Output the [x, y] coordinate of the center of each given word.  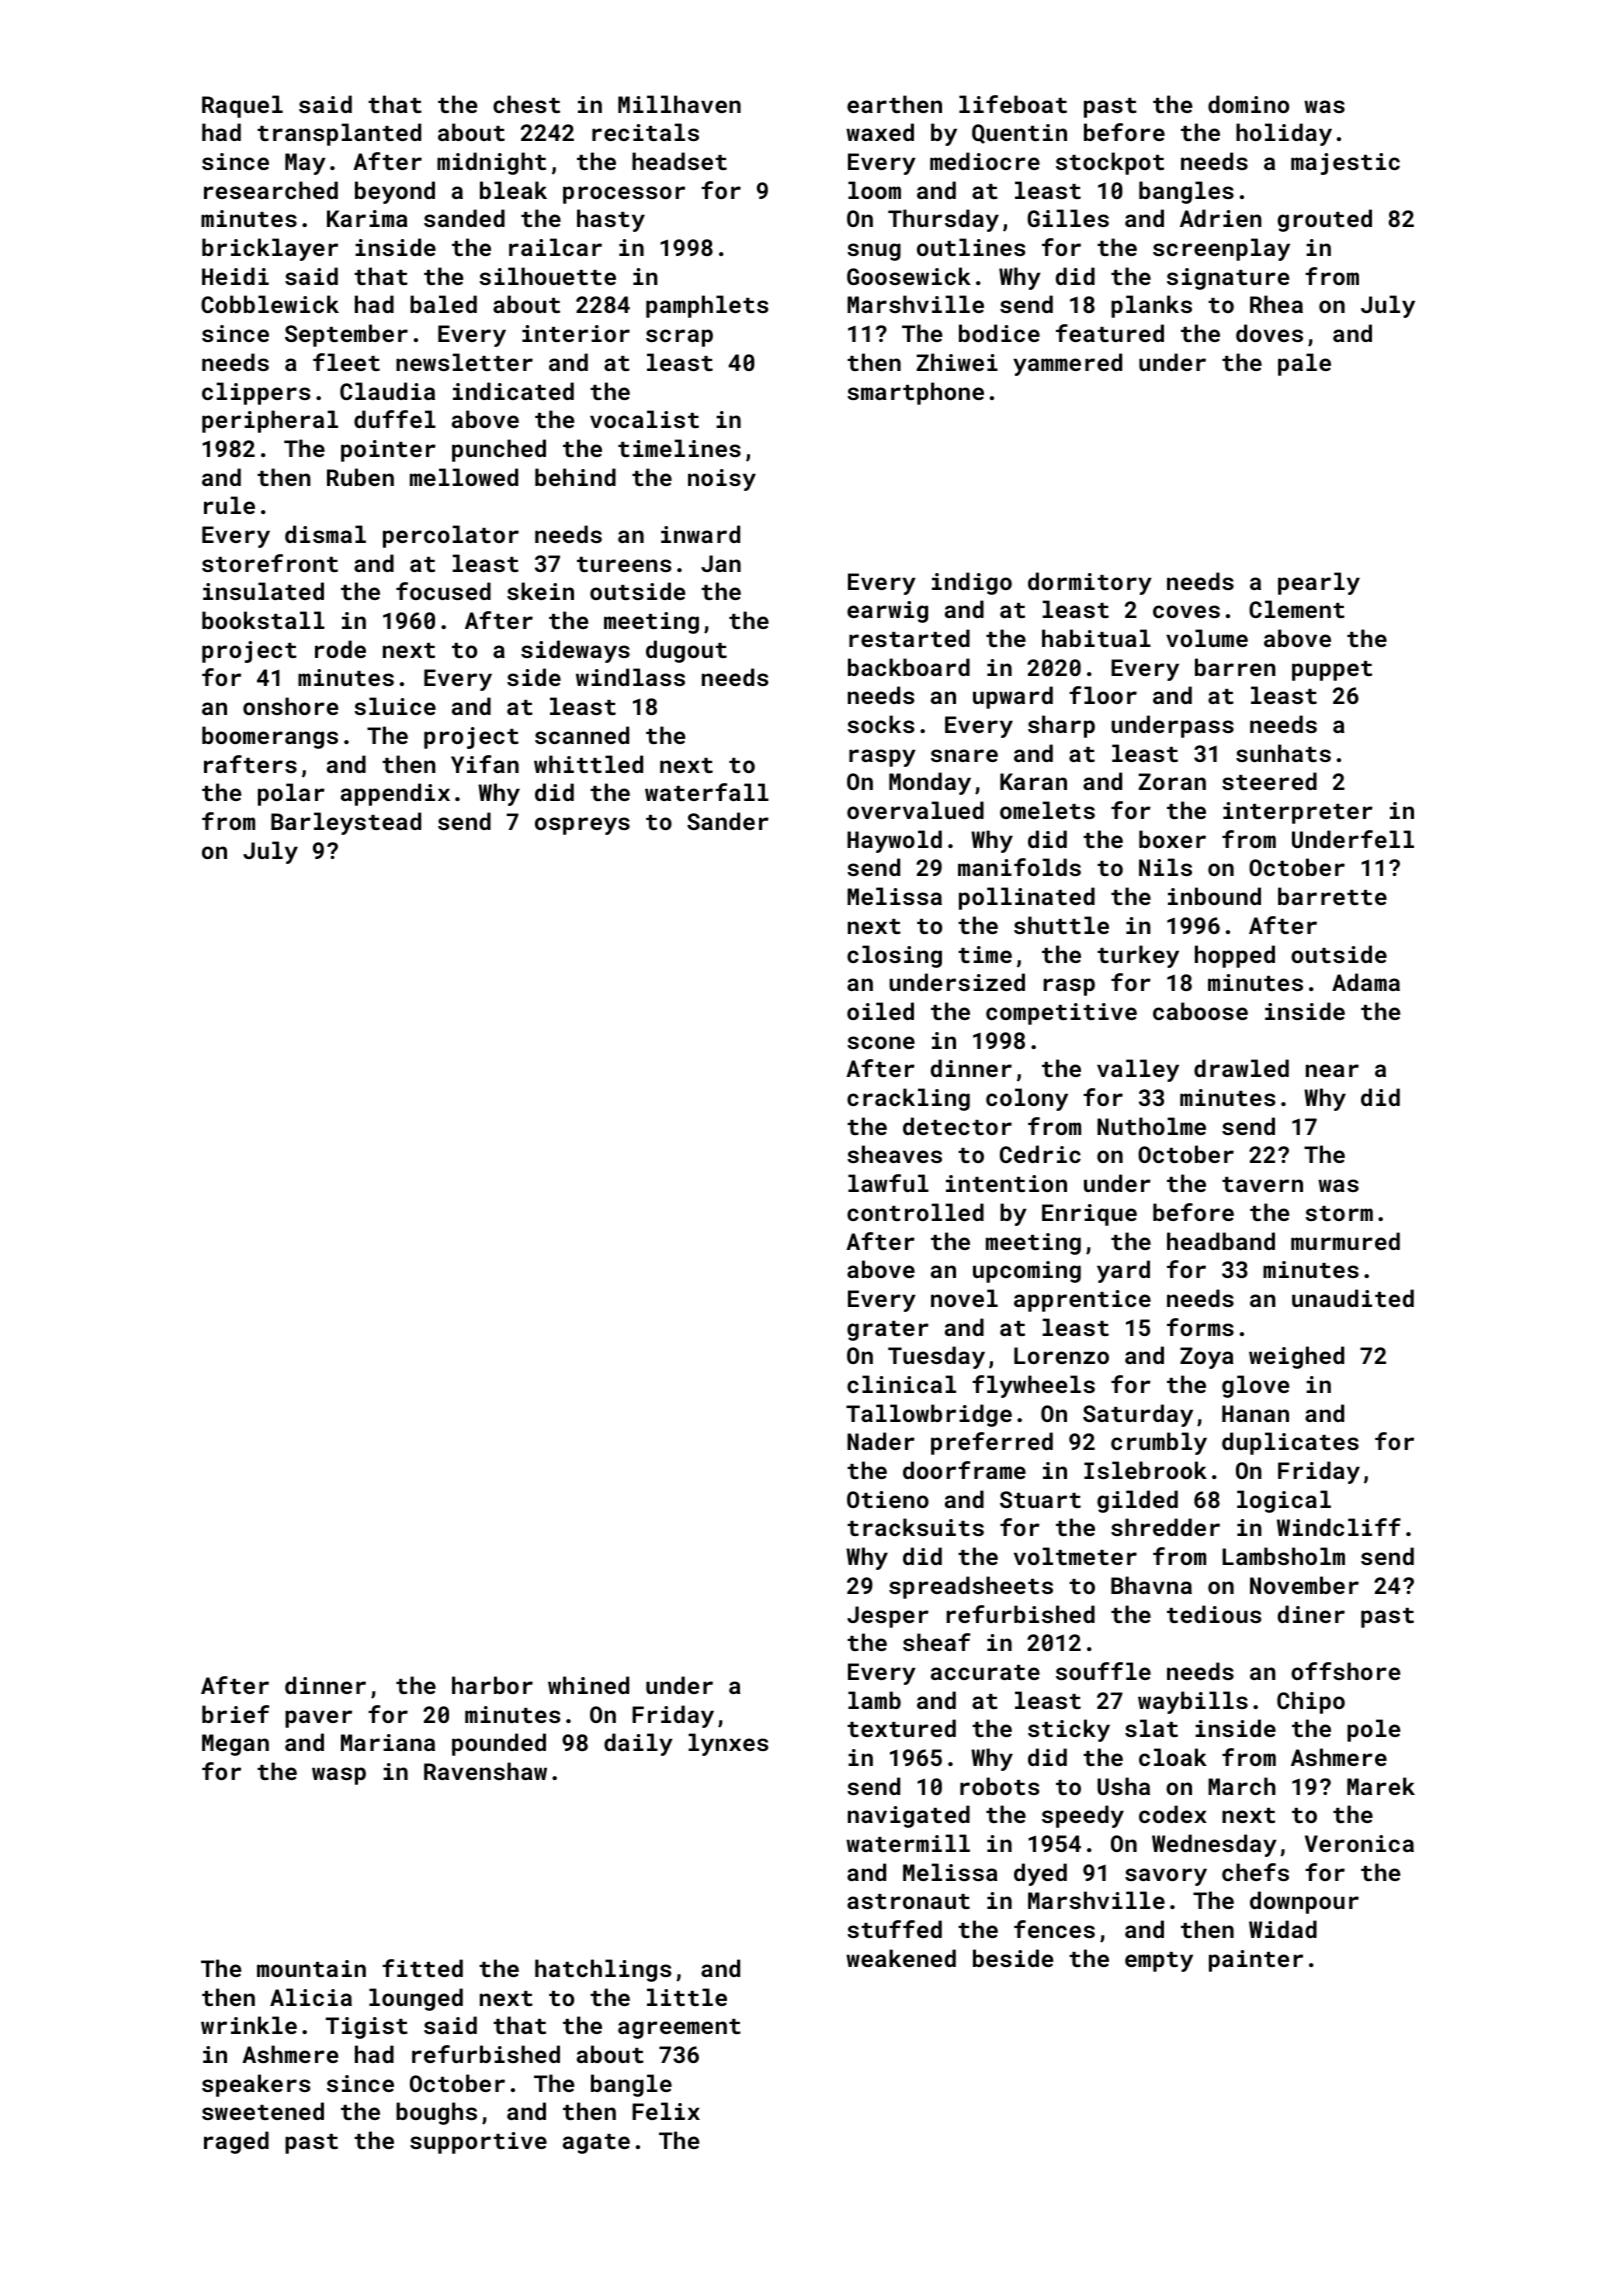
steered [1269, 781]
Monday [930, 783]
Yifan [485, 764]
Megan [235, 1745]
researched [271, 190]
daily [638, 1744]
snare [964, 755]
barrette [1332, 896]
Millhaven [679, 104]
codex [1173, 1814]
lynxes [728, 1744]
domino [1248, 104]
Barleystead [346, 823]
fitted [422, 1968]
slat [1151, 1728]
